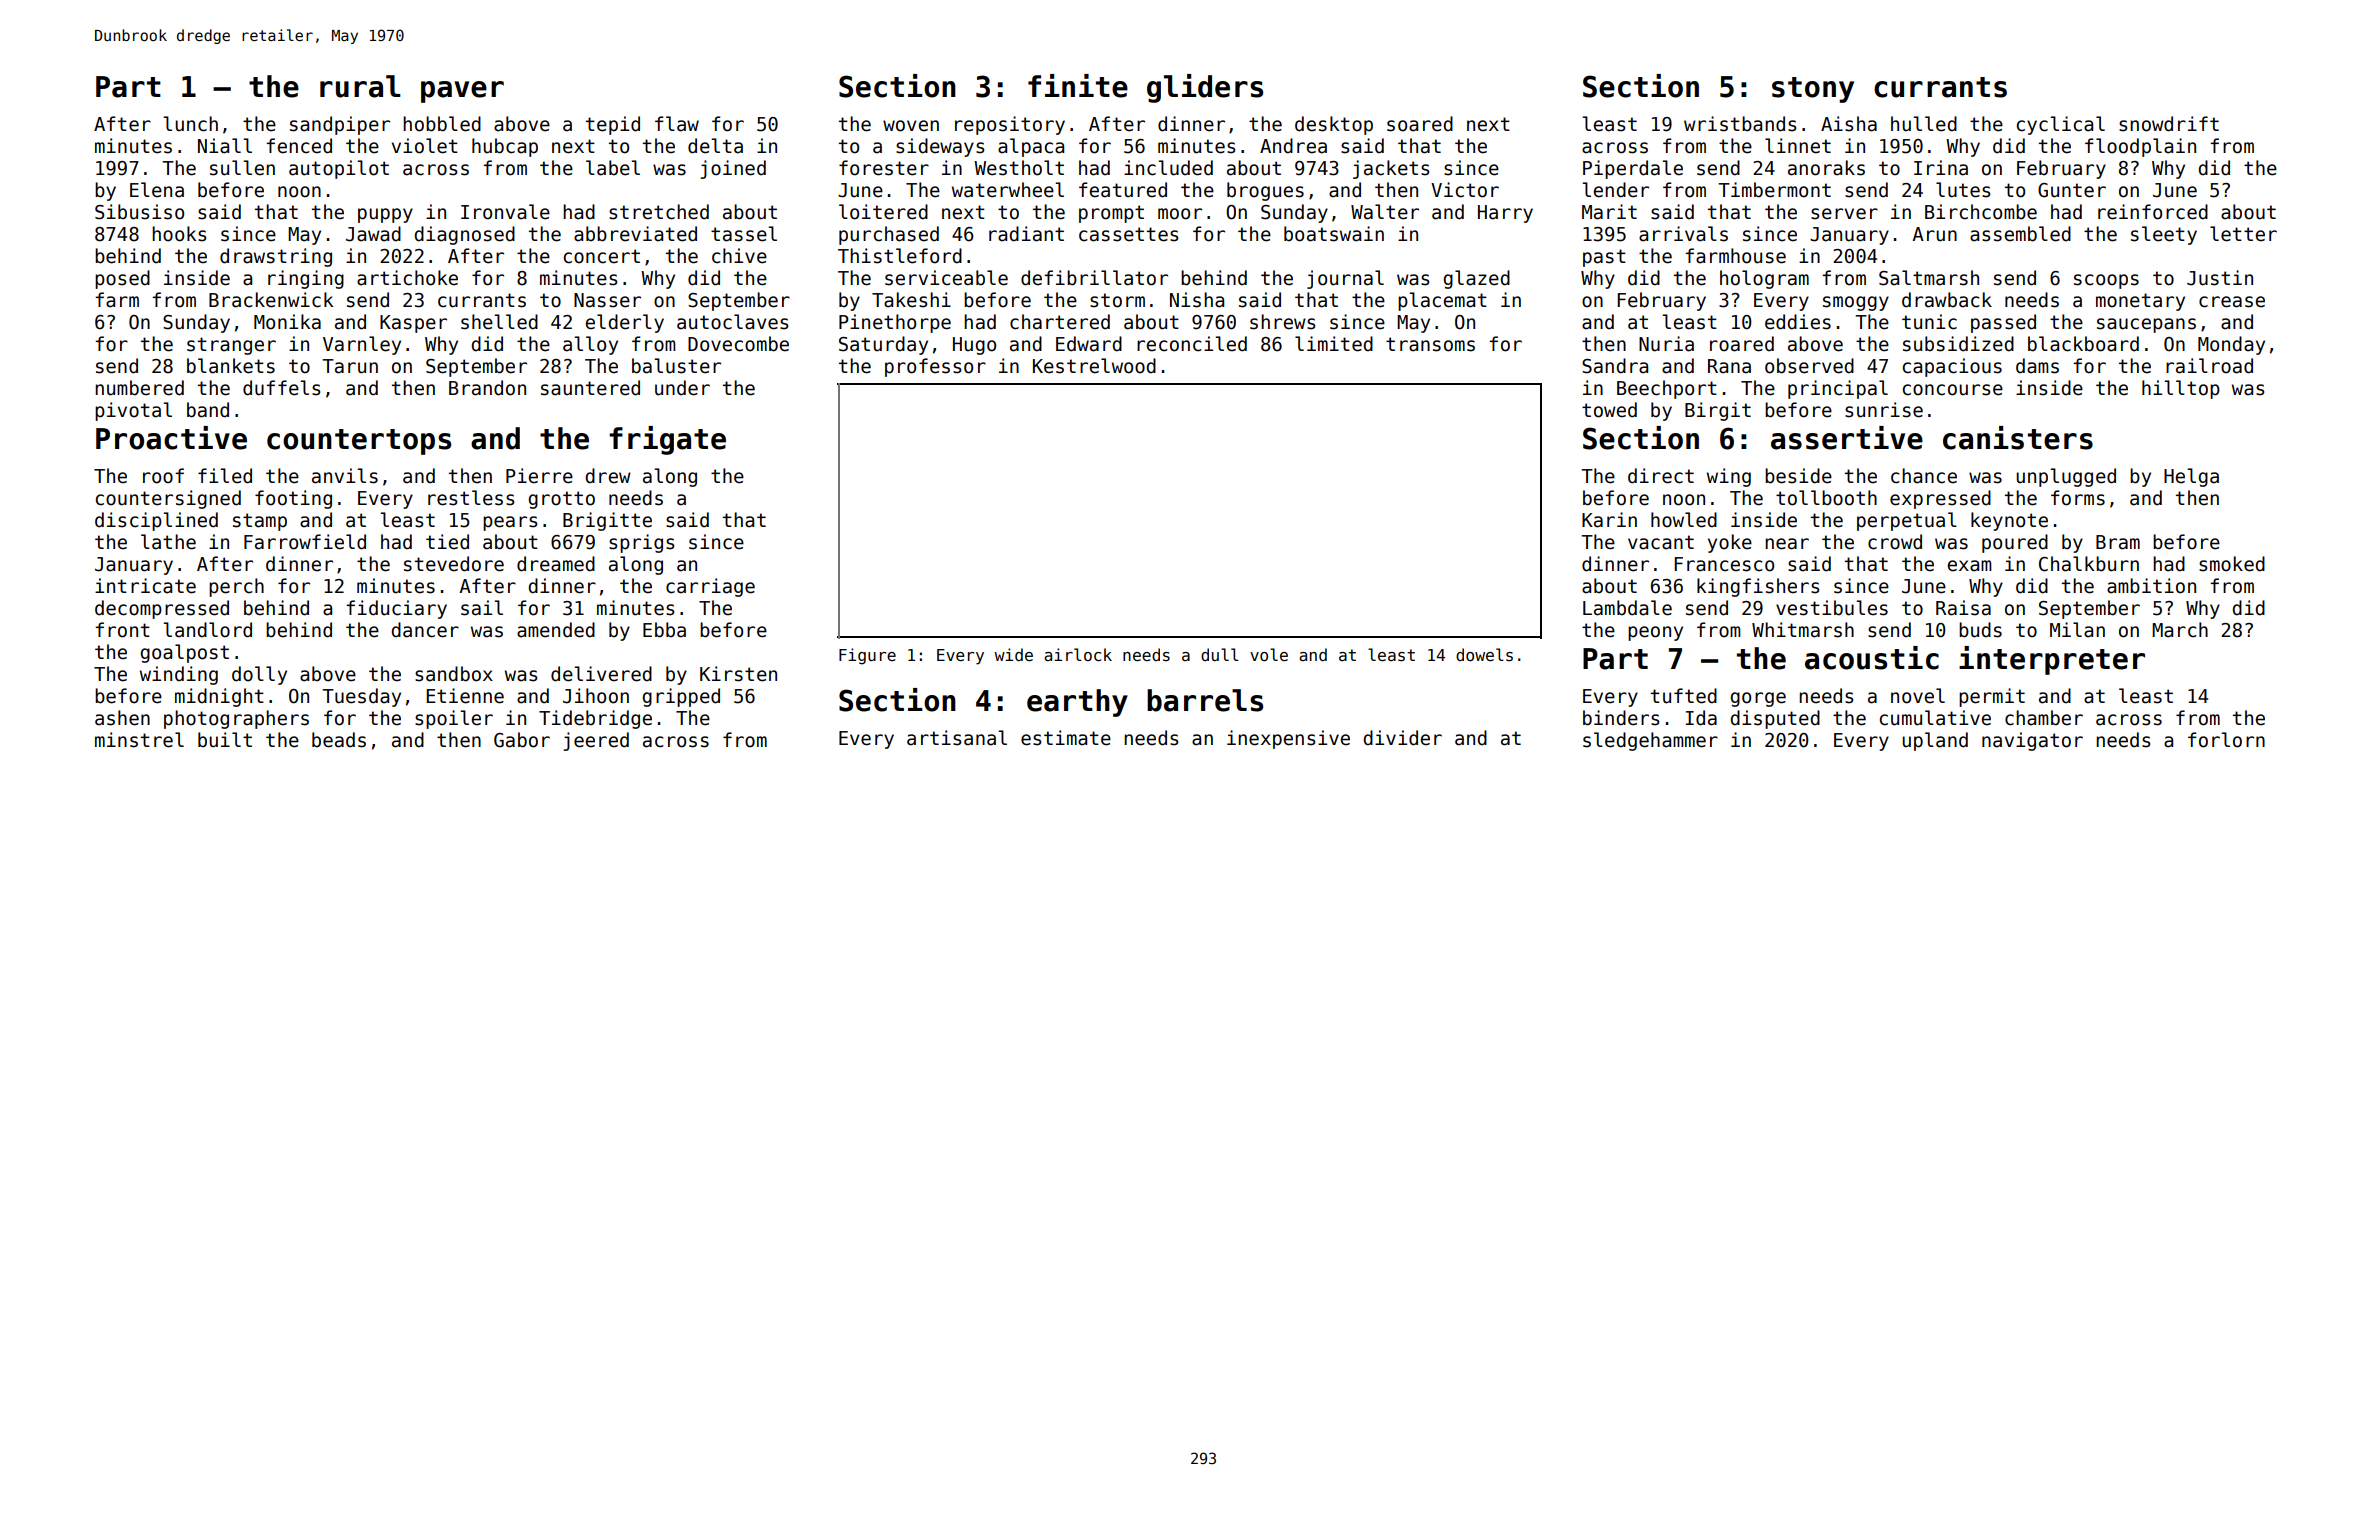 This page has width=2380, height=1540. What do you see at coordinates (482, 608) in the page?
I see `sail` at bounding box center [482, 608].
